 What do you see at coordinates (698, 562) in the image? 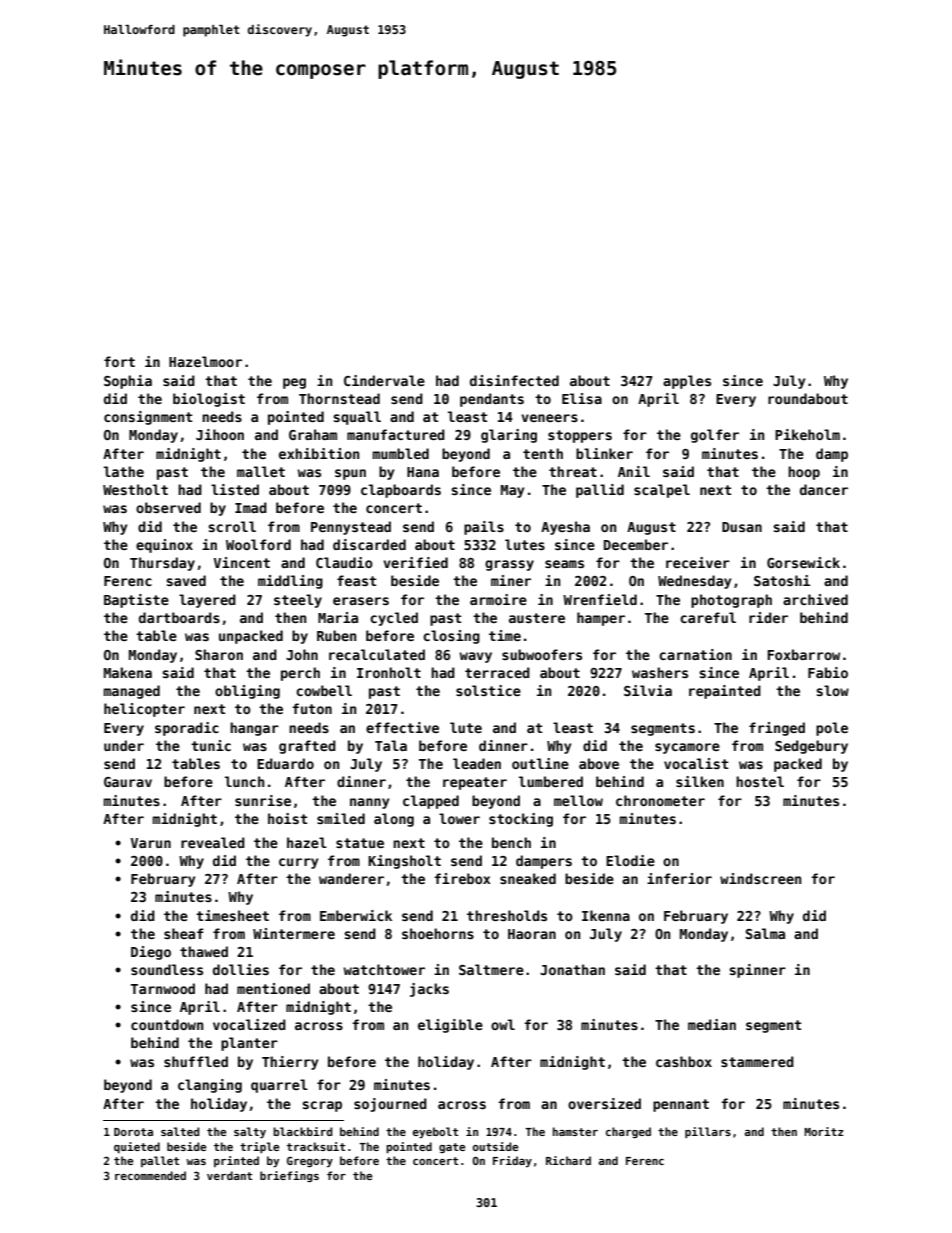
I see `receiver` at bounding box center [698, 562].
